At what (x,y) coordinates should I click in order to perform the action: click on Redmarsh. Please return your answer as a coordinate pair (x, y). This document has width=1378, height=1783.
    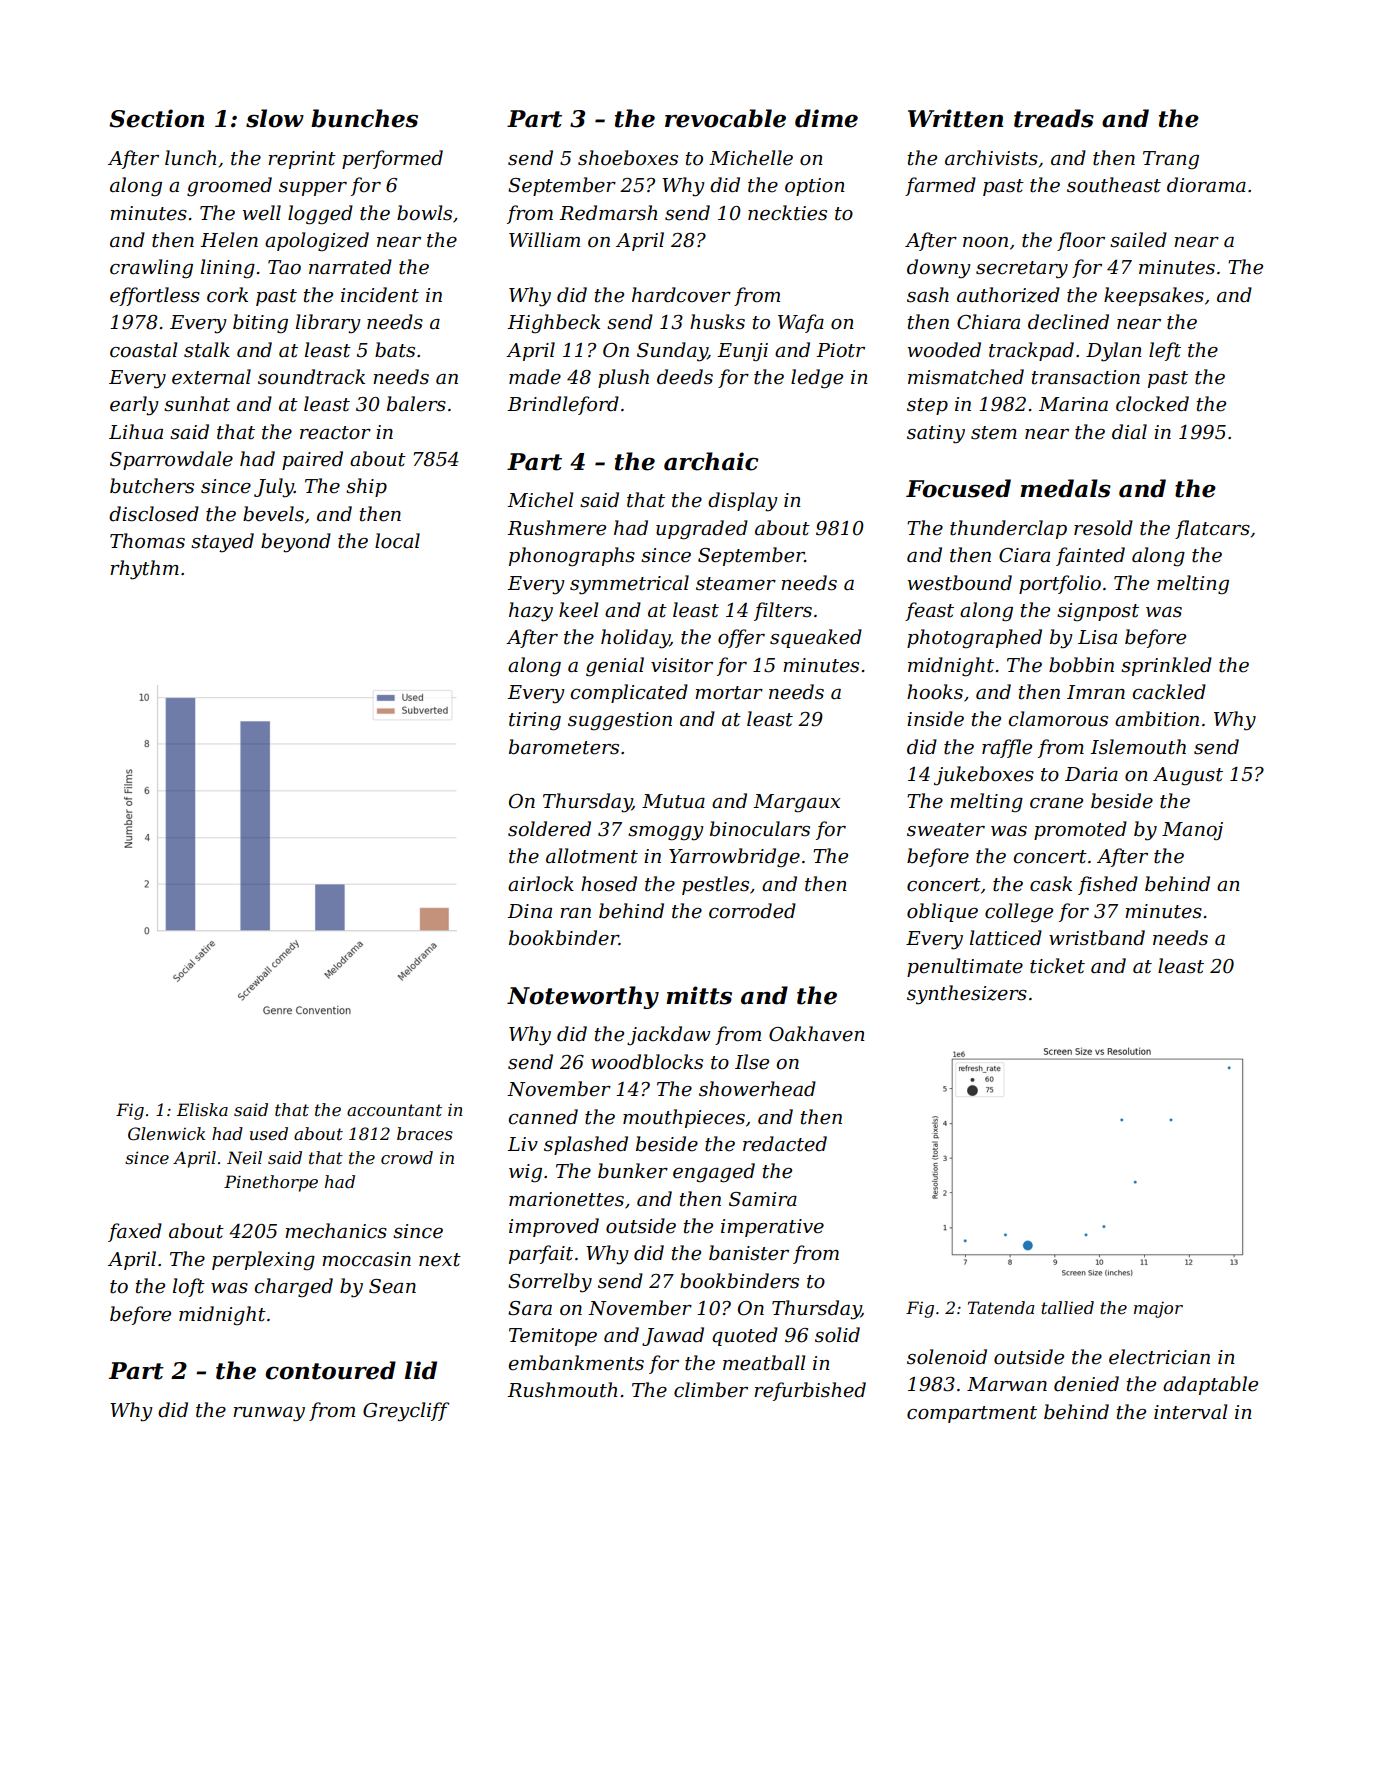
    Looking at the image, I should click on (608, 213).
